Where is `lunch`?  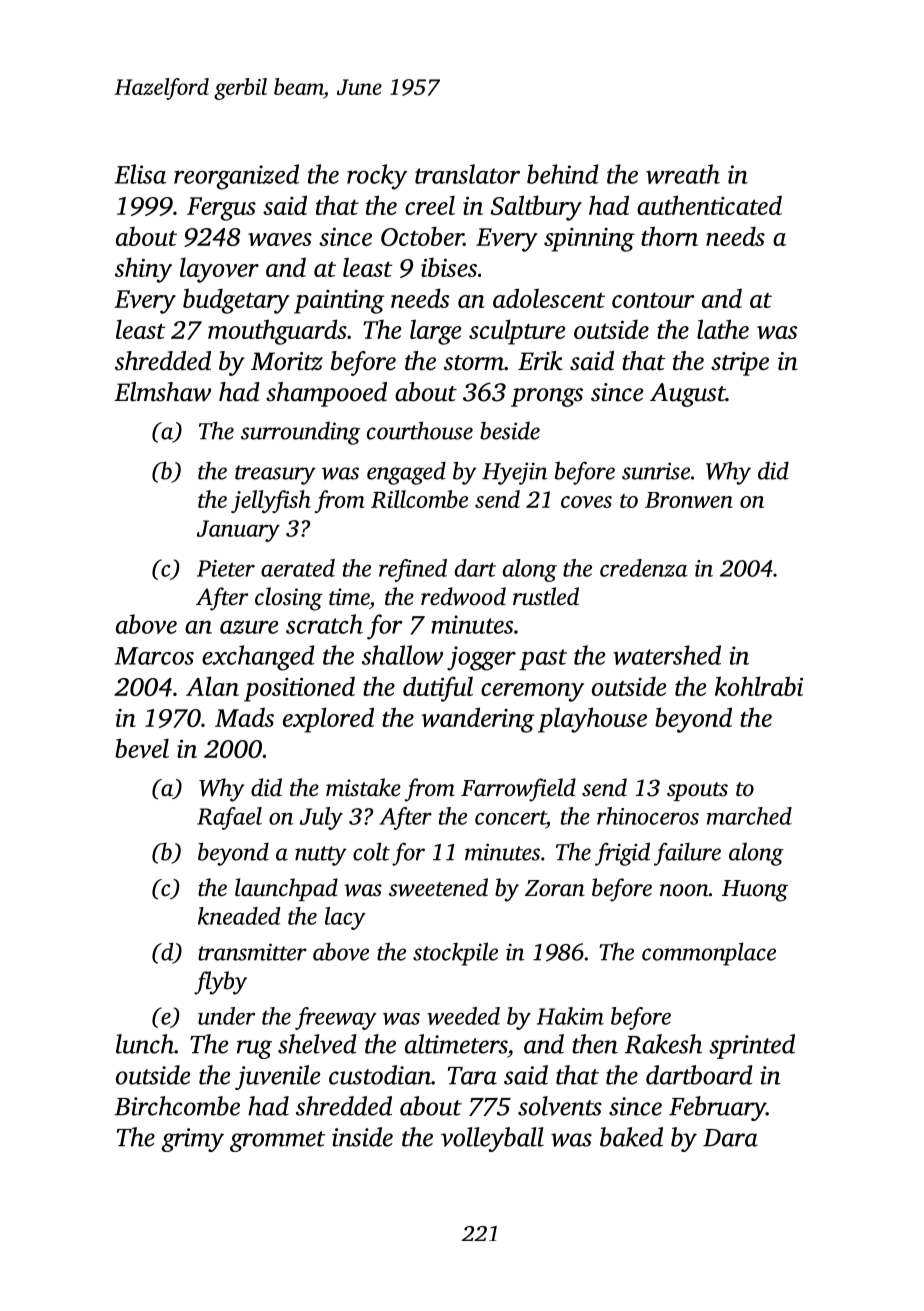
lunch is located at coordinates (145, 1044).
